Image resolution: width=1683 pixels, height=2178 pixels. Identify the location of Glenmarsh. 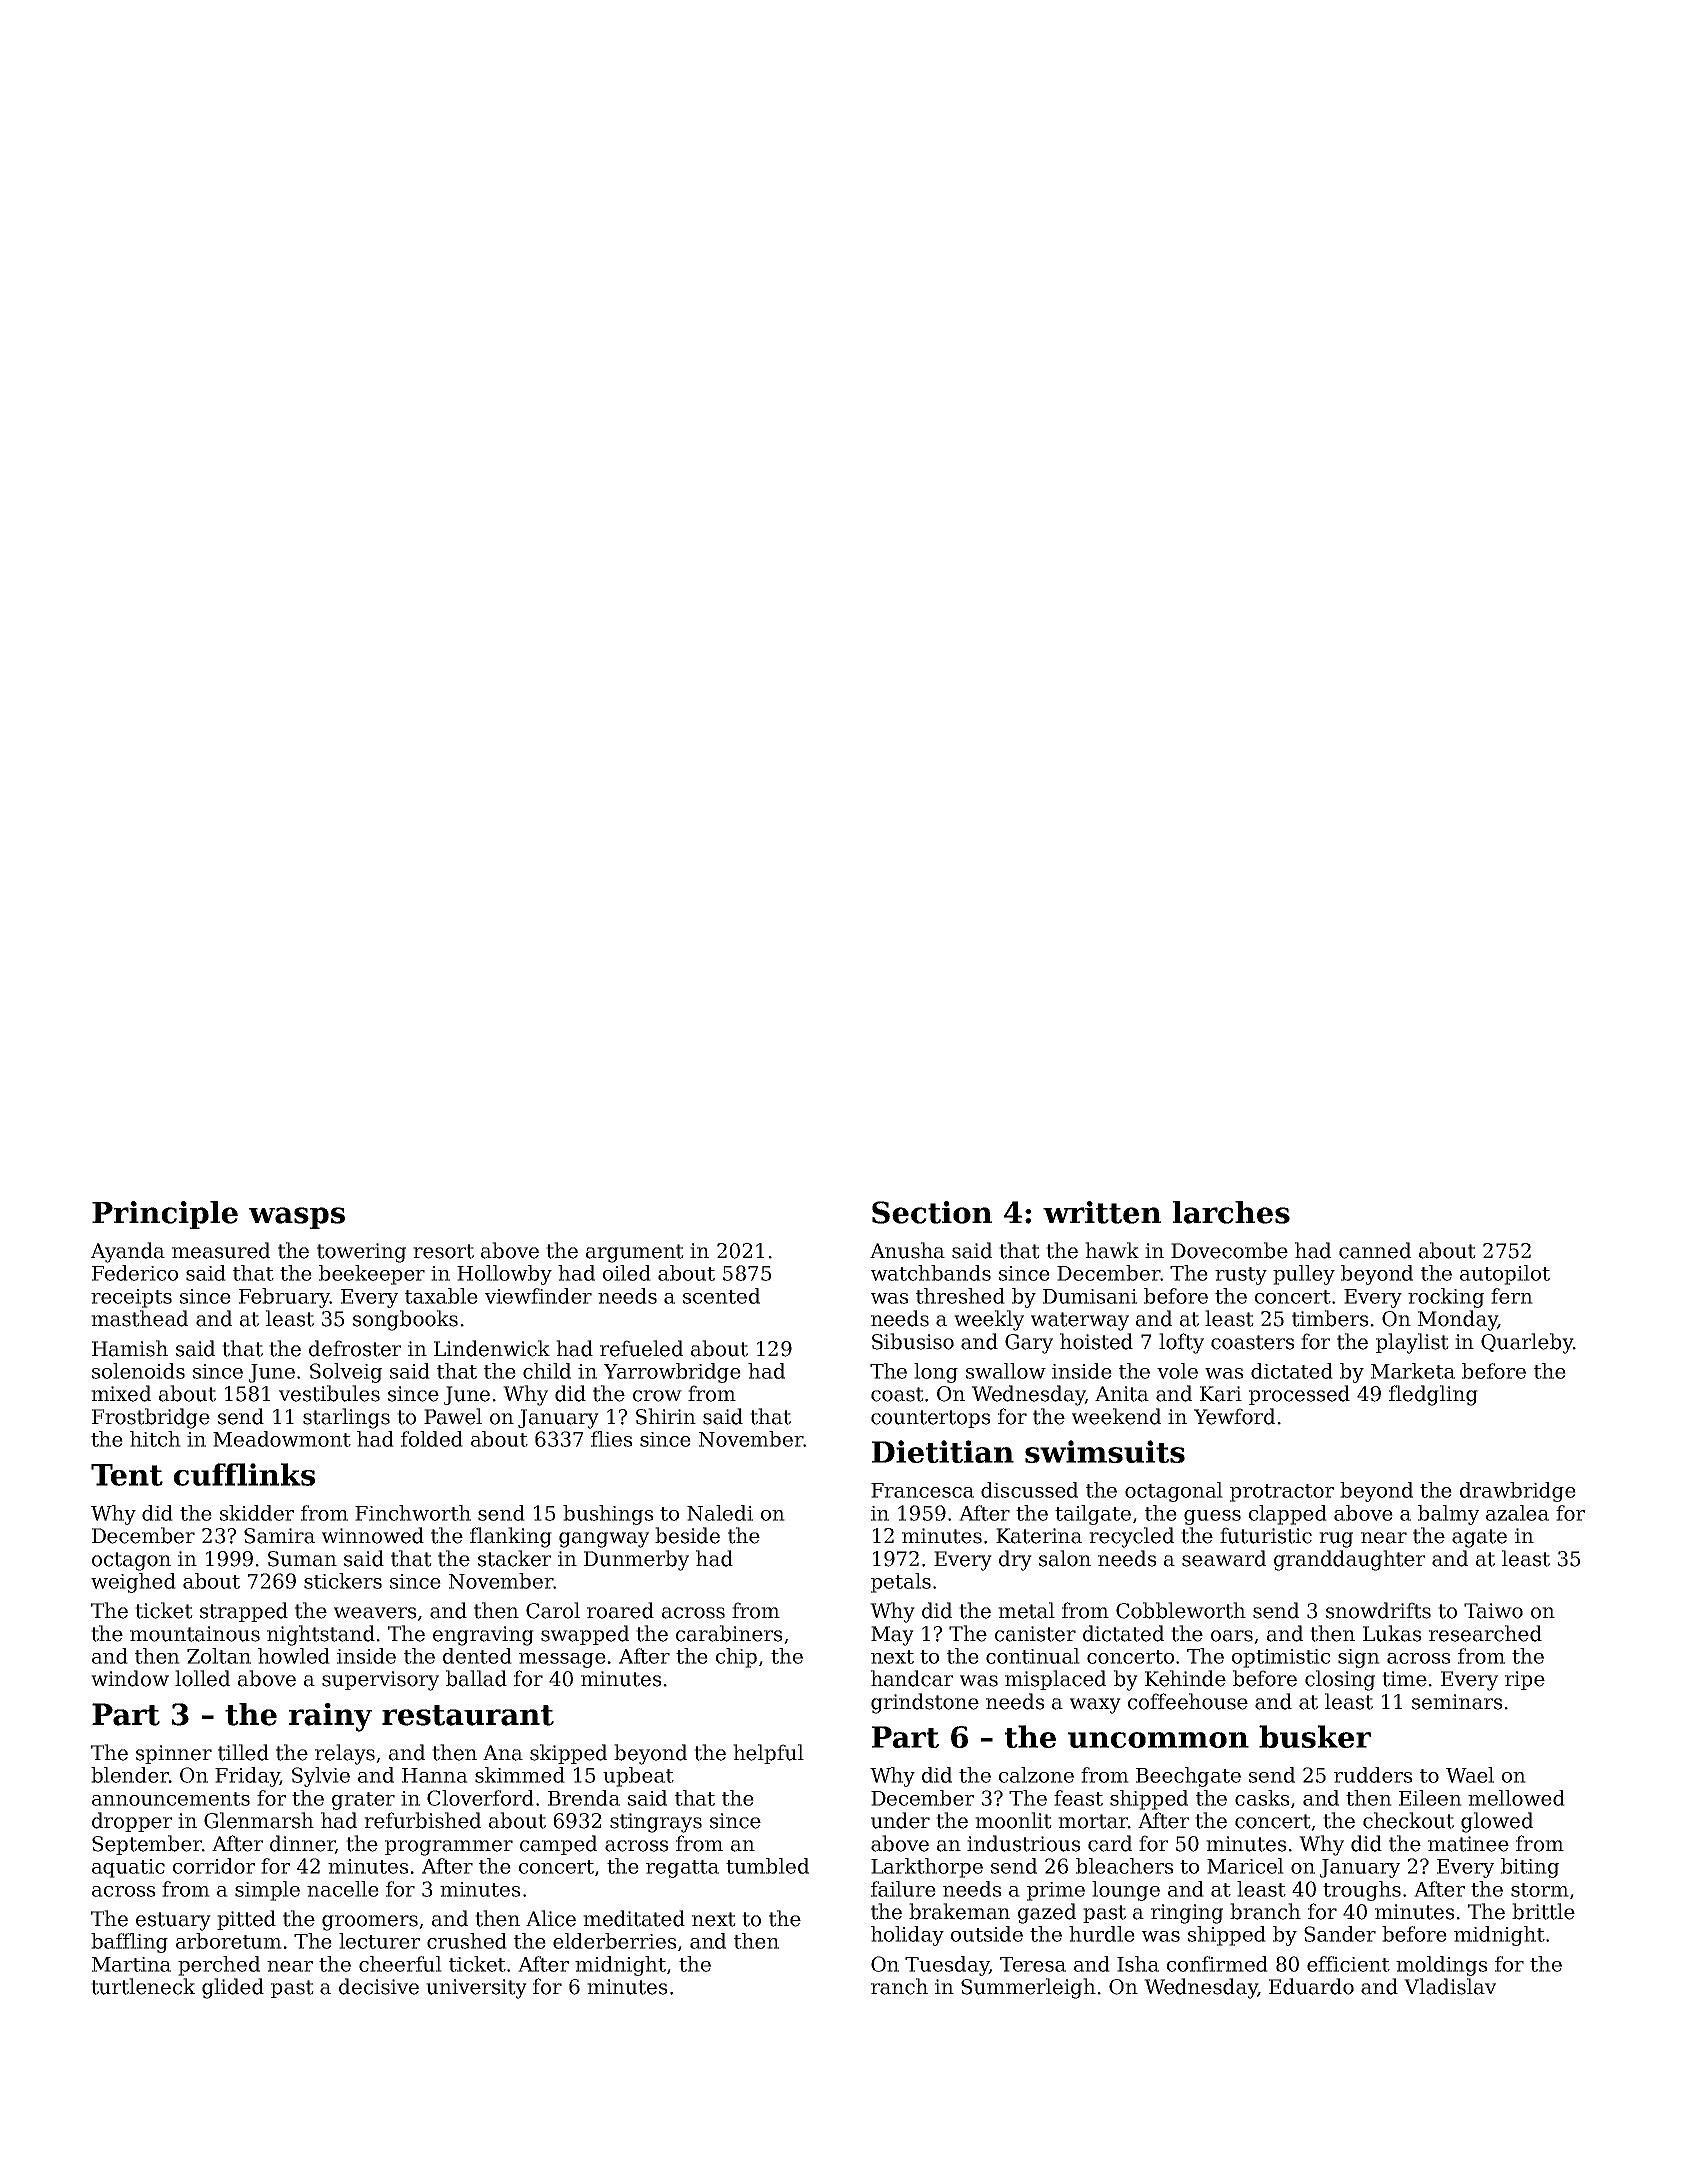
(259, 1820).
